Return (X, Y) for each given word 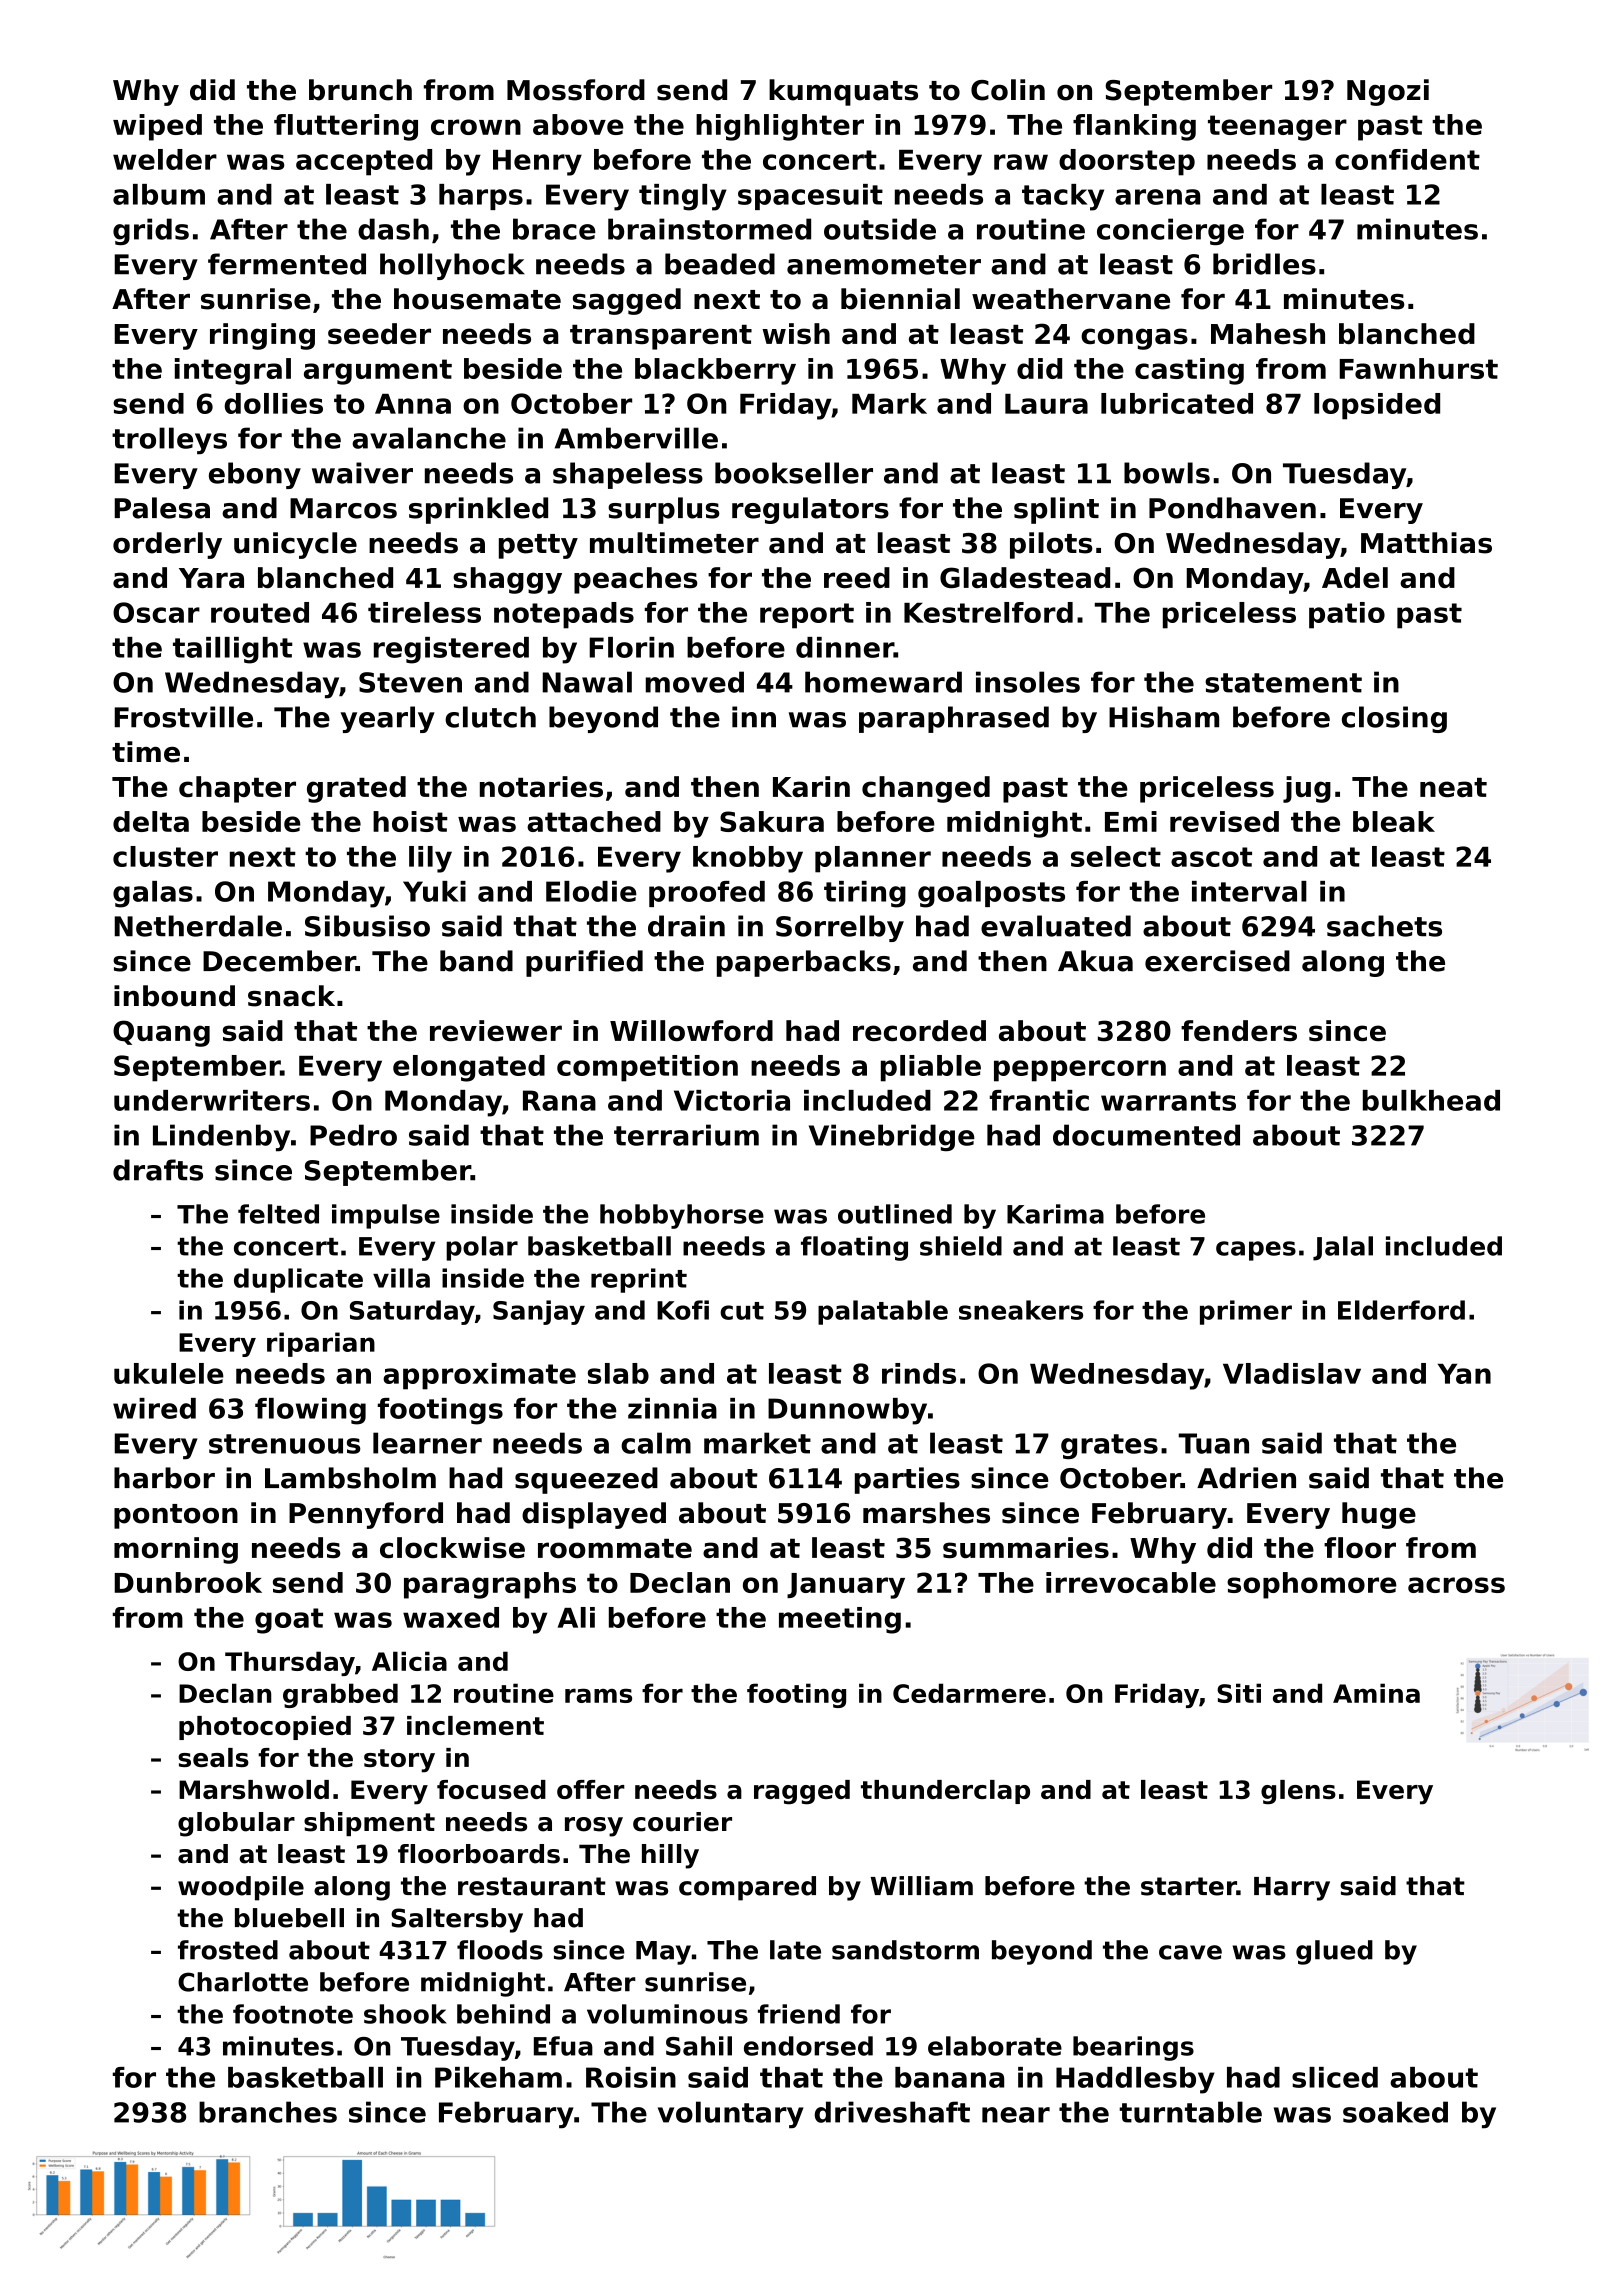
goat (289, 1621)
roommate (615, 1549)
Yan (1464, 1374)
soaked (1395, 2112)
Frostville (183, 717)
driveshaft (892, 2112)
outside (880, 229)
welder (165, 159)
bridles (1264, 264)
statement (1283, 683)
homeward (883, 682)
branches (268, 2112)
